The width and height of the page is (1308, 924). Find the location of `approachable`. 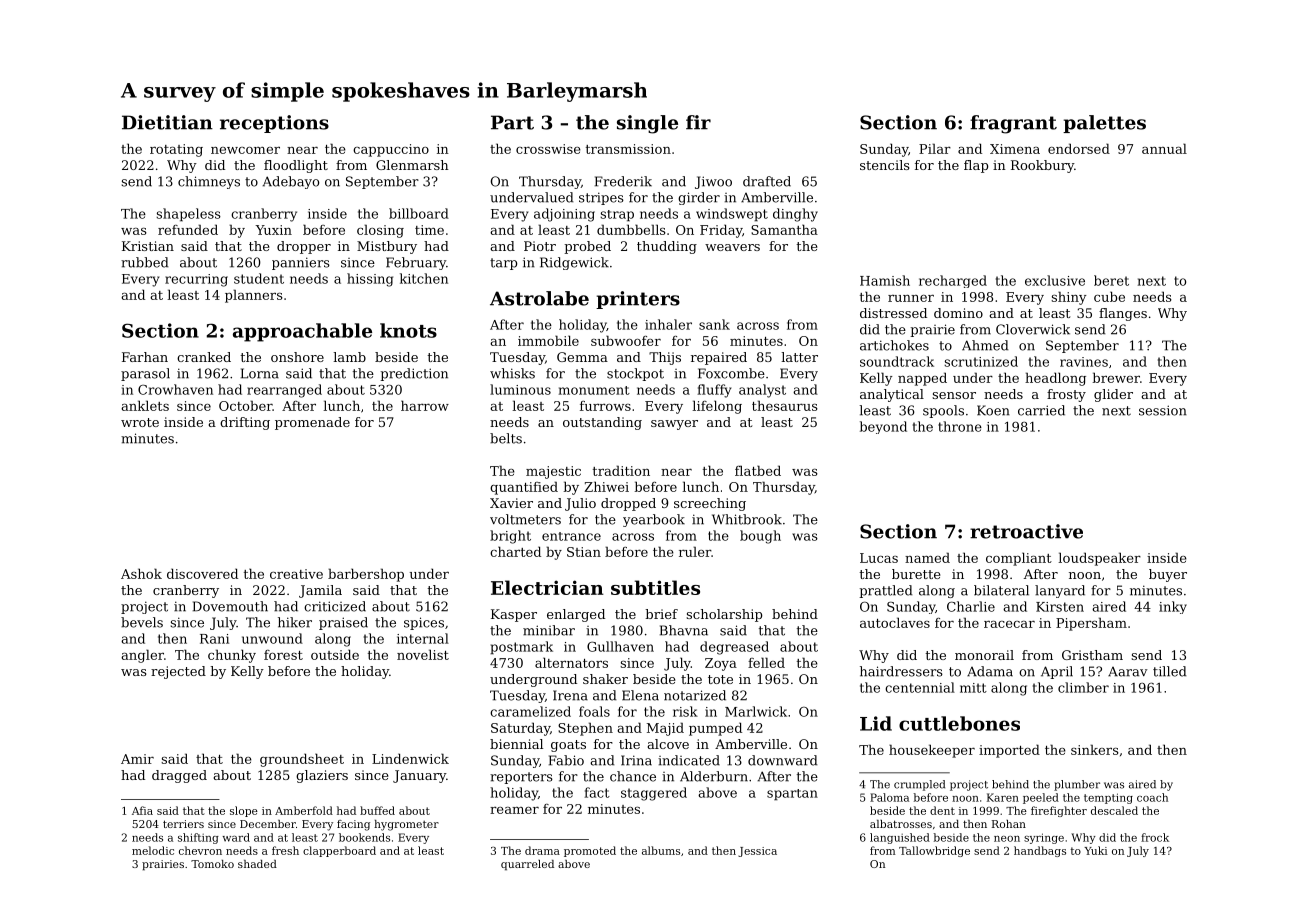

approachable is located at coordinates (302, 332).
